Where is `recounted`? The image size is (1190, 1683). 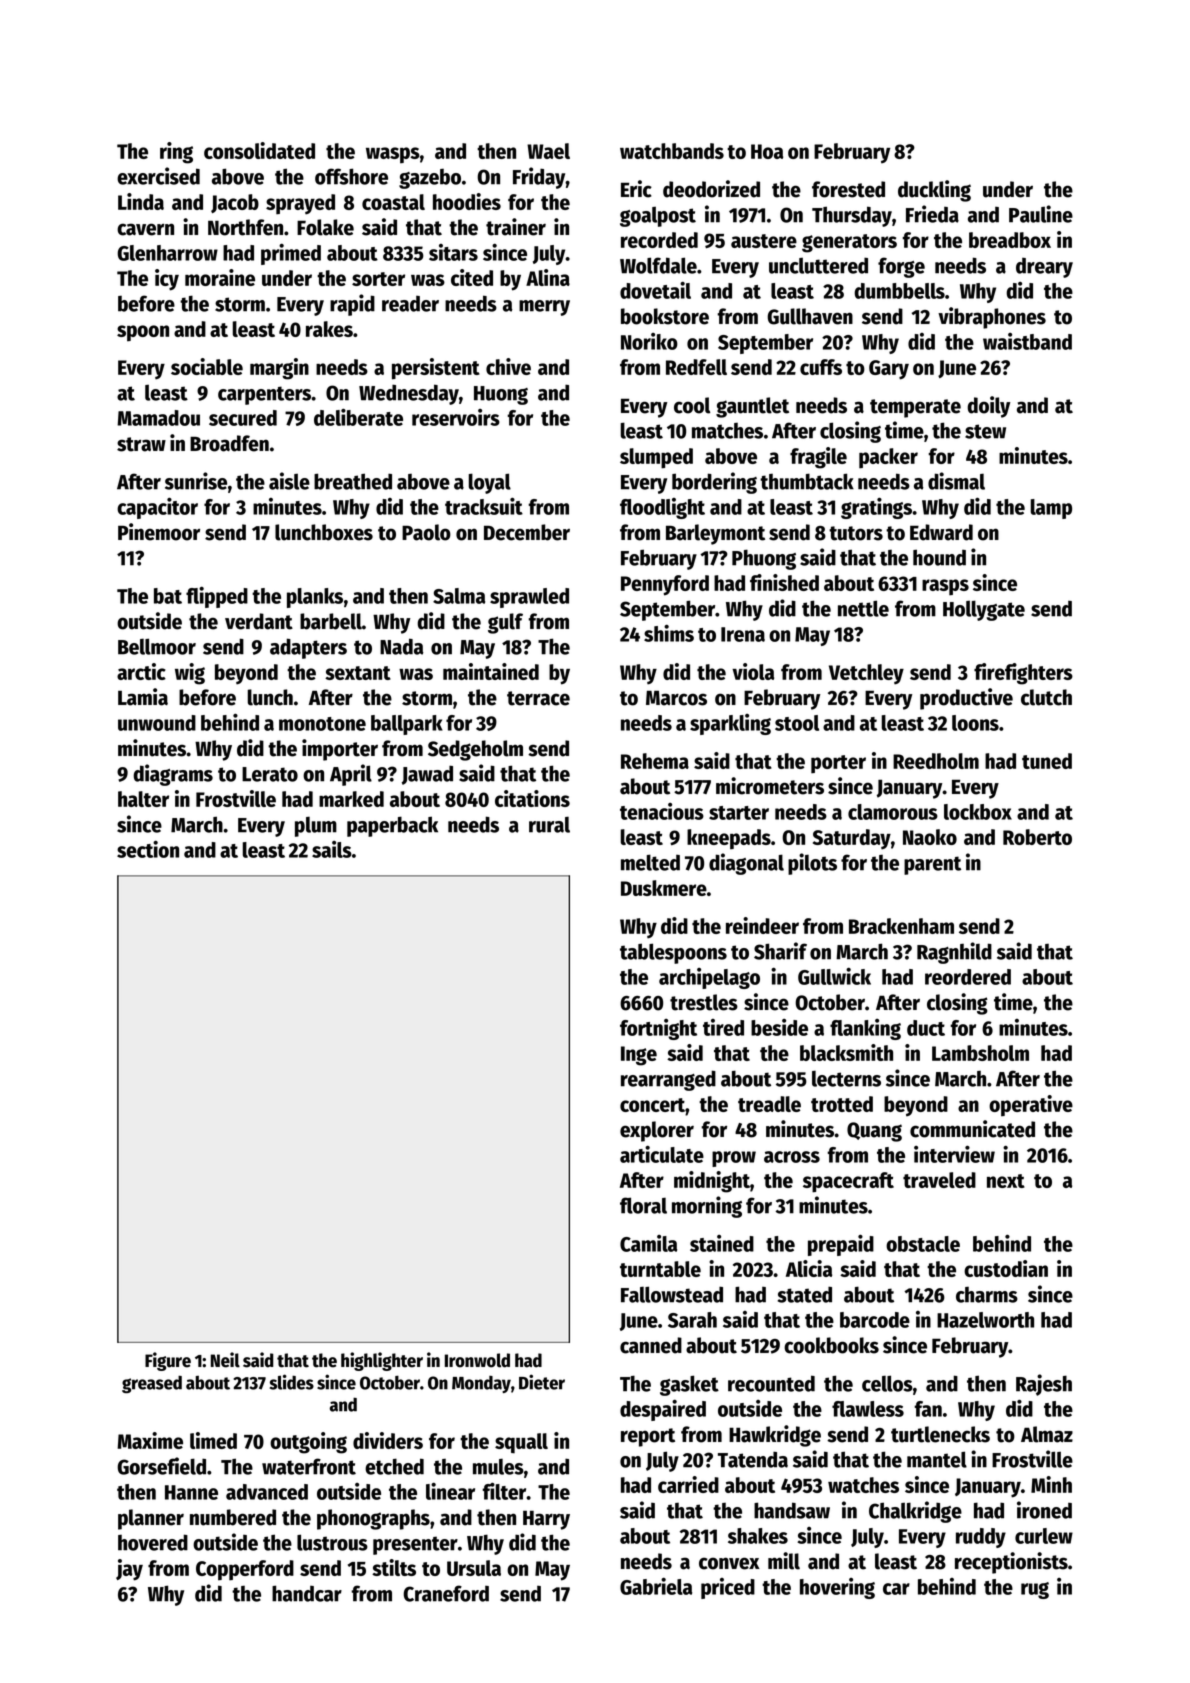
recounted is located at coordinates (771, 1383).
